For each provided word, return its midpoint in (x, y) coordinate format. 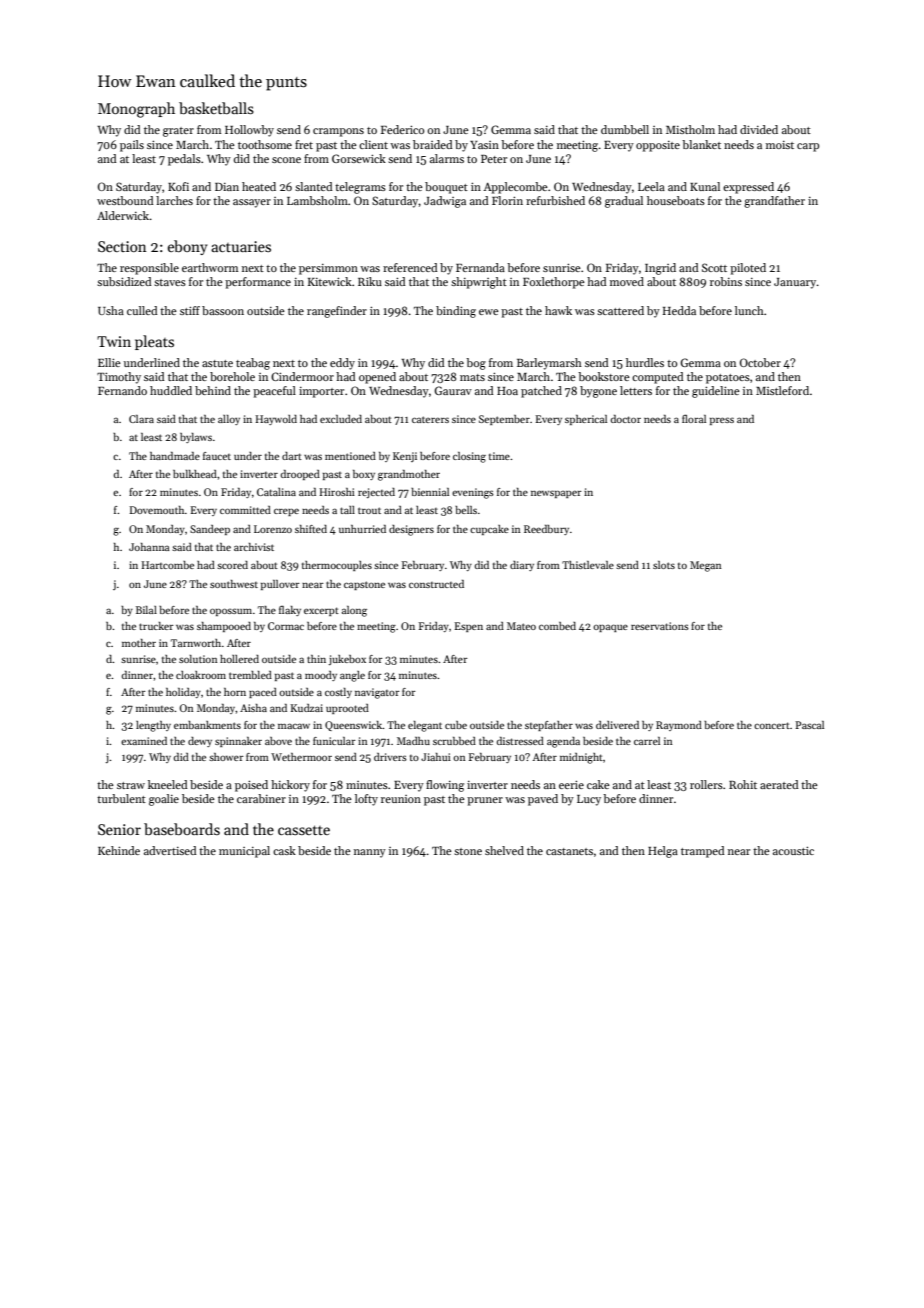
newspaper (556, 494)
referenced (410, 267)
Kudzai (306, 708)
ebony (187, 247)
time (499, 456)
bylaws (196, 438)
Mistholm (690, 129)
